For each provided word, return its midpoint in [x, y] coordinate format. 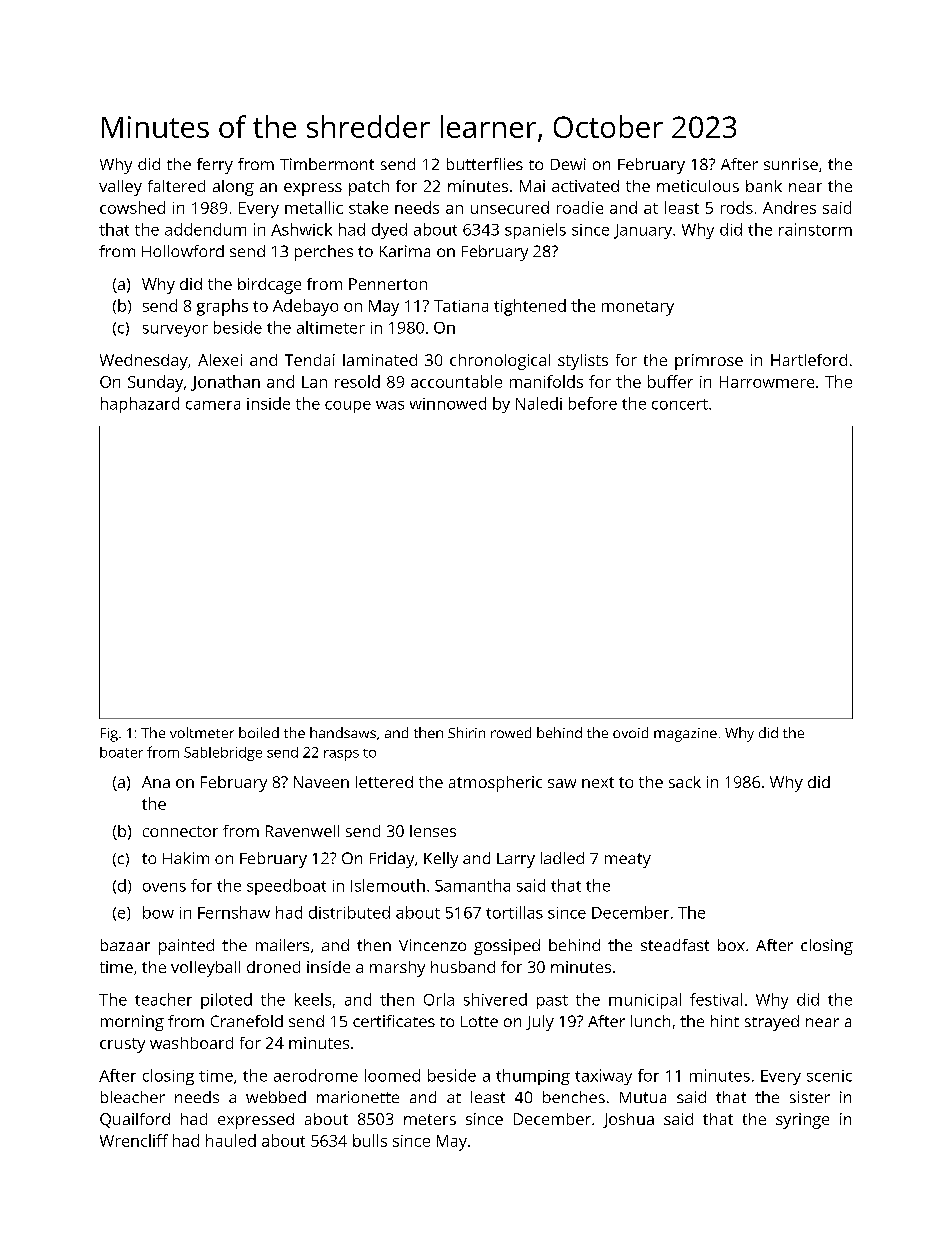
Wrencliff [134, 1140]
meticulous [698, 186]
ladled [562, 858]
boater [121, 752]
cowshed [132, 207]
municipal [645, 1001]
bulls [370, 1140]
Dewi [568, 164]
